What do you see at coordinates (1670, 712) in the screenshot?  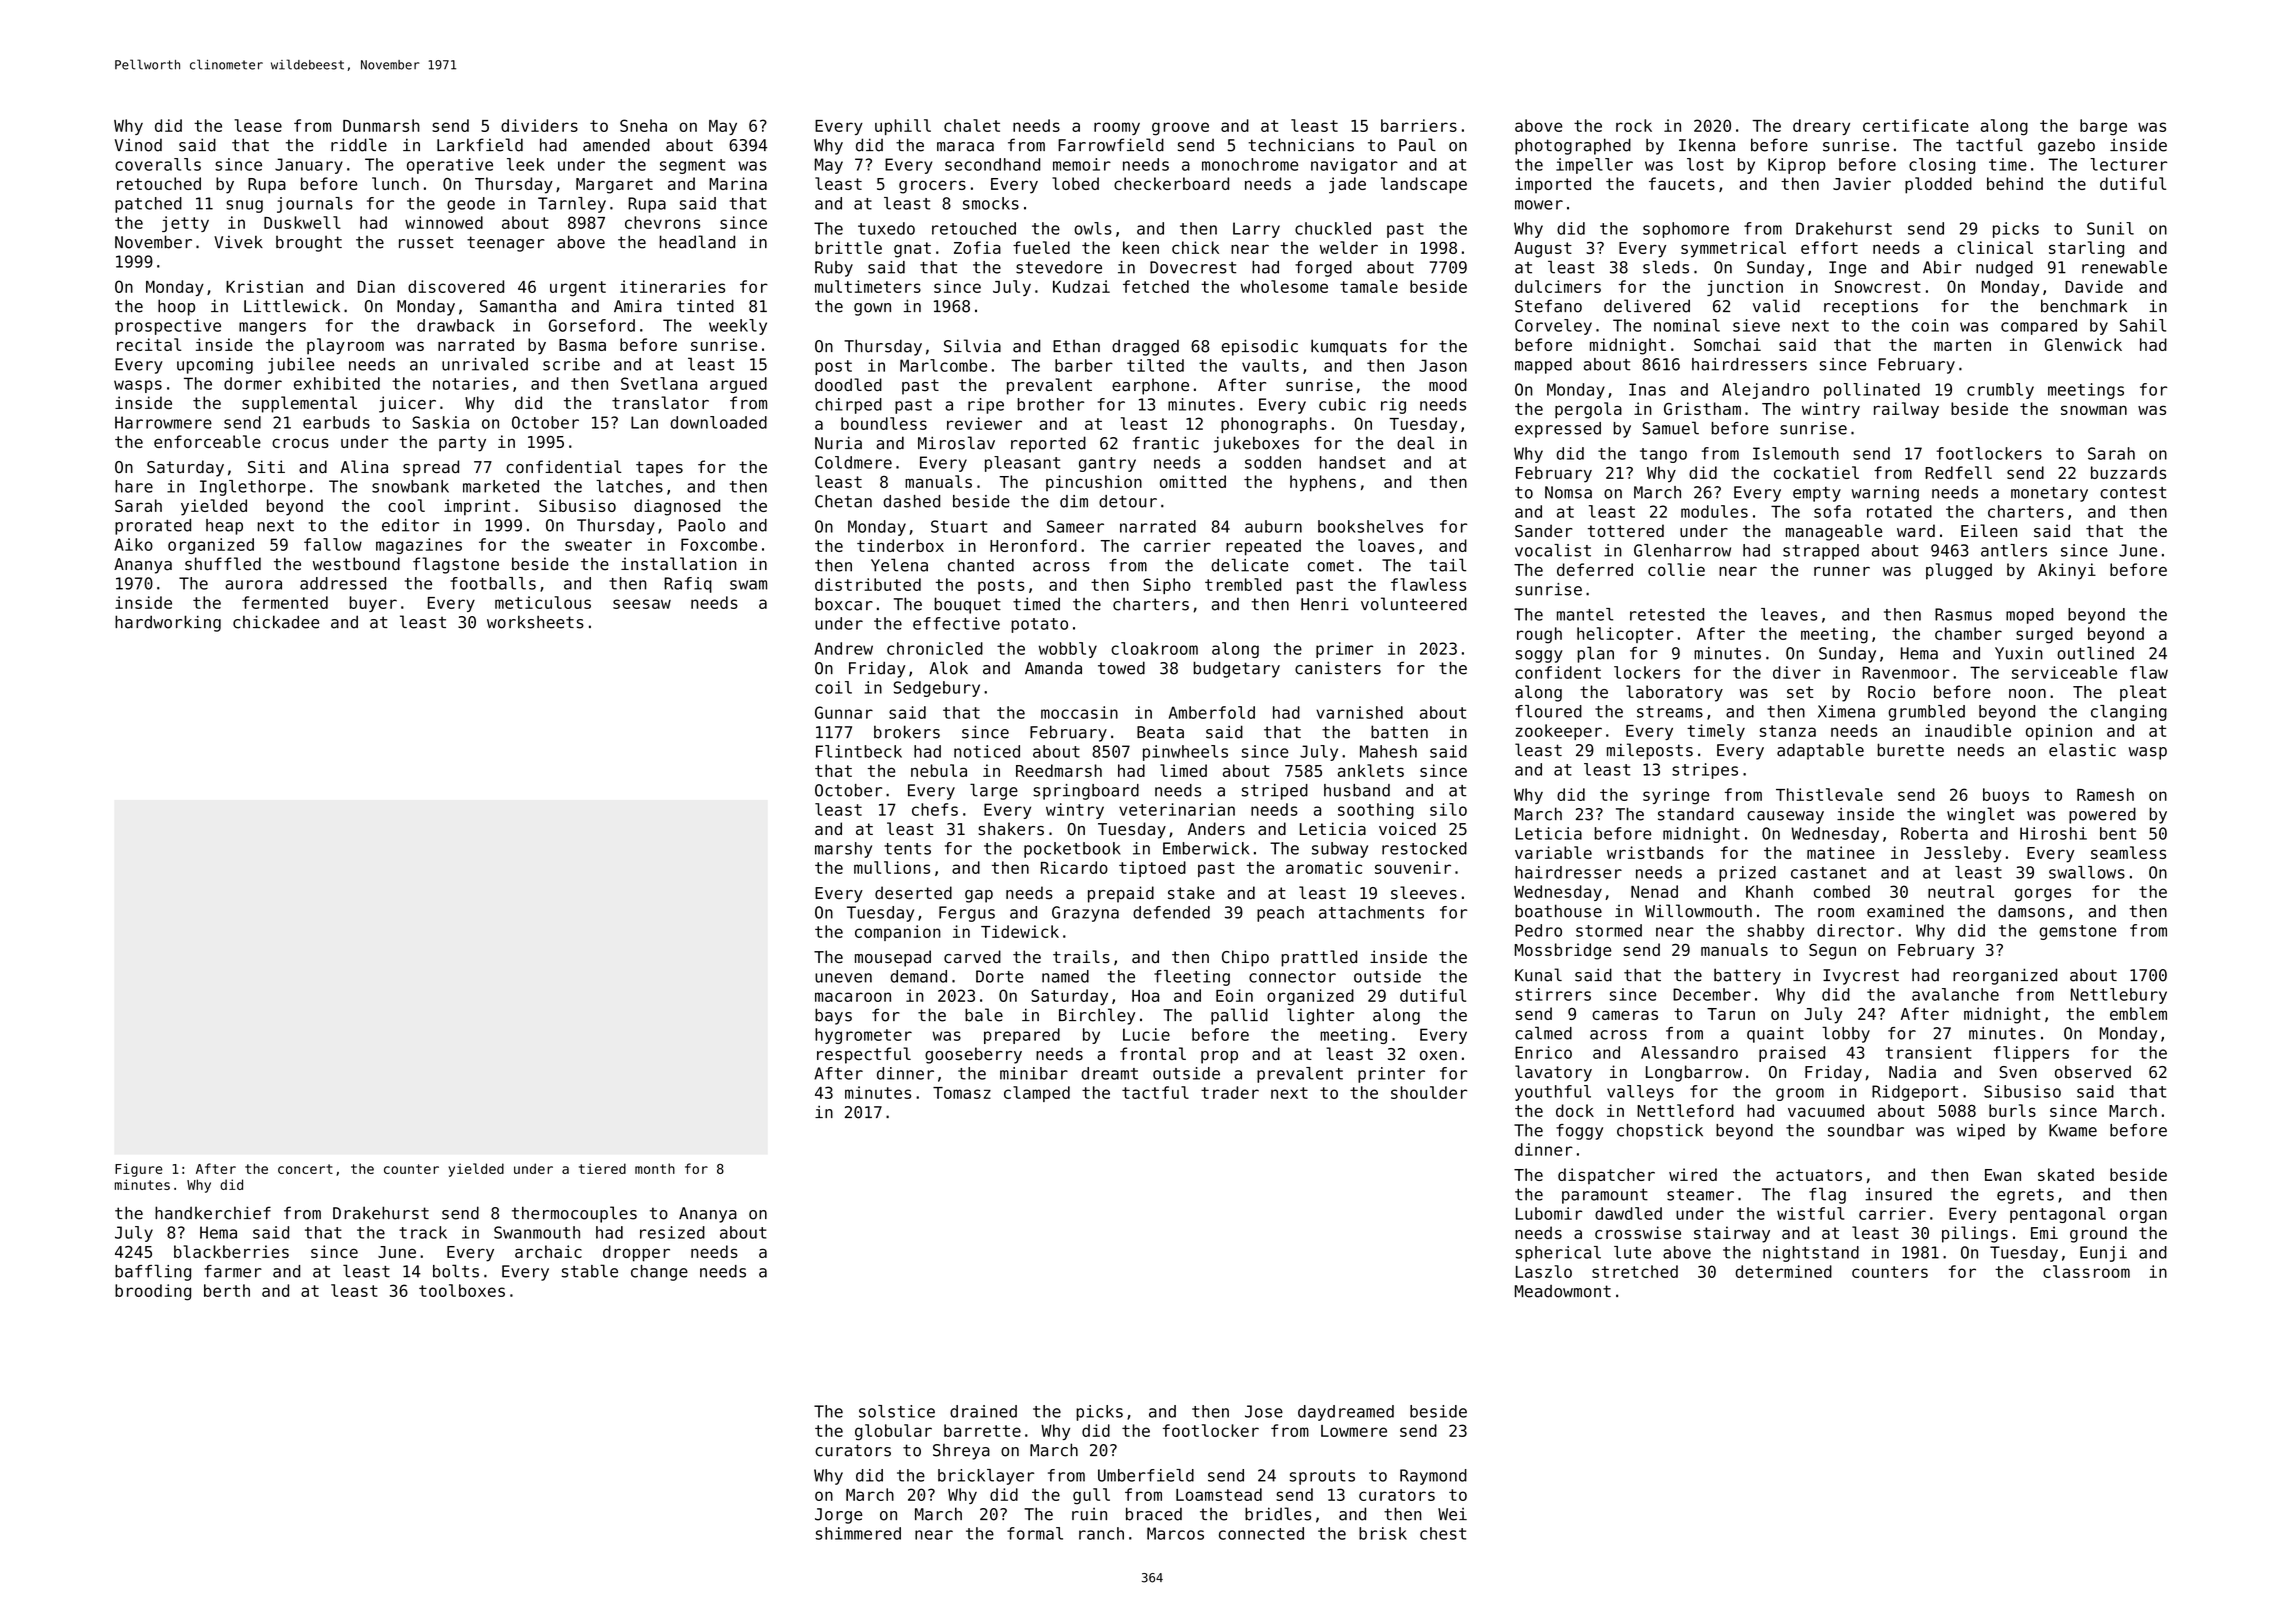 I see `streams` at bounding box center [1670, 712].
